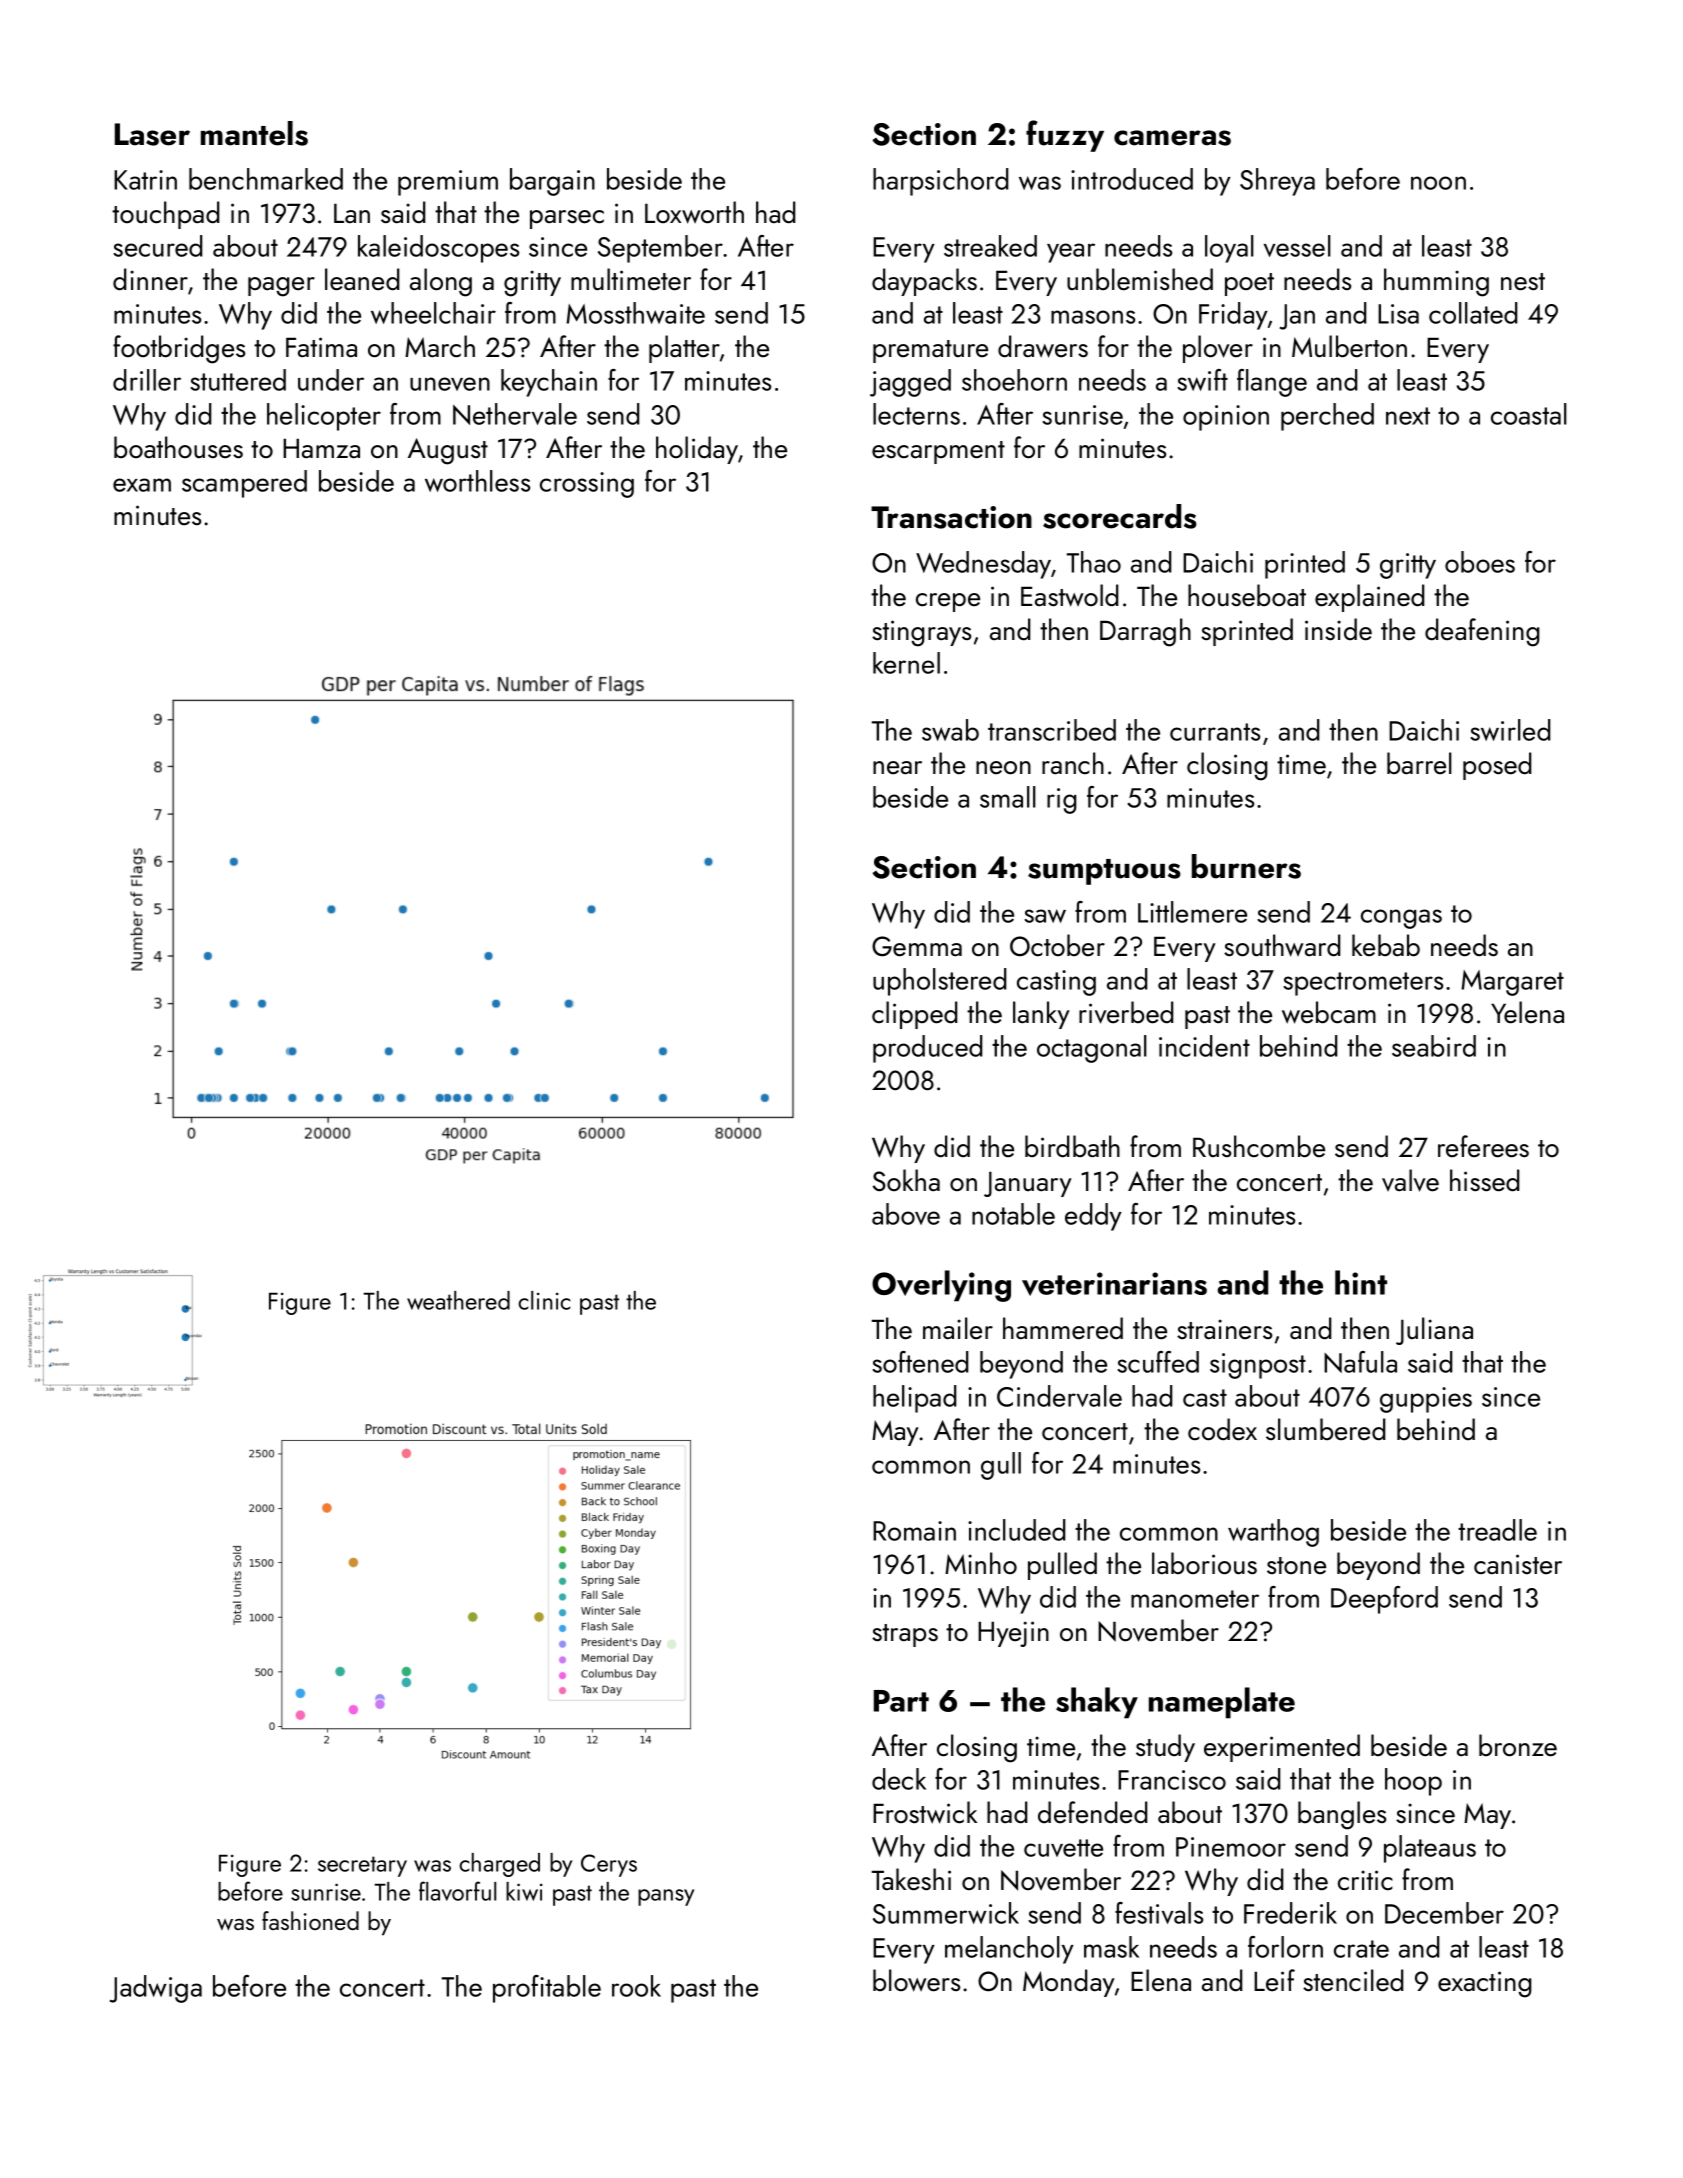  Describe the element at coordinates (1518, 1745) in the document. I see `bronze` at that location.
